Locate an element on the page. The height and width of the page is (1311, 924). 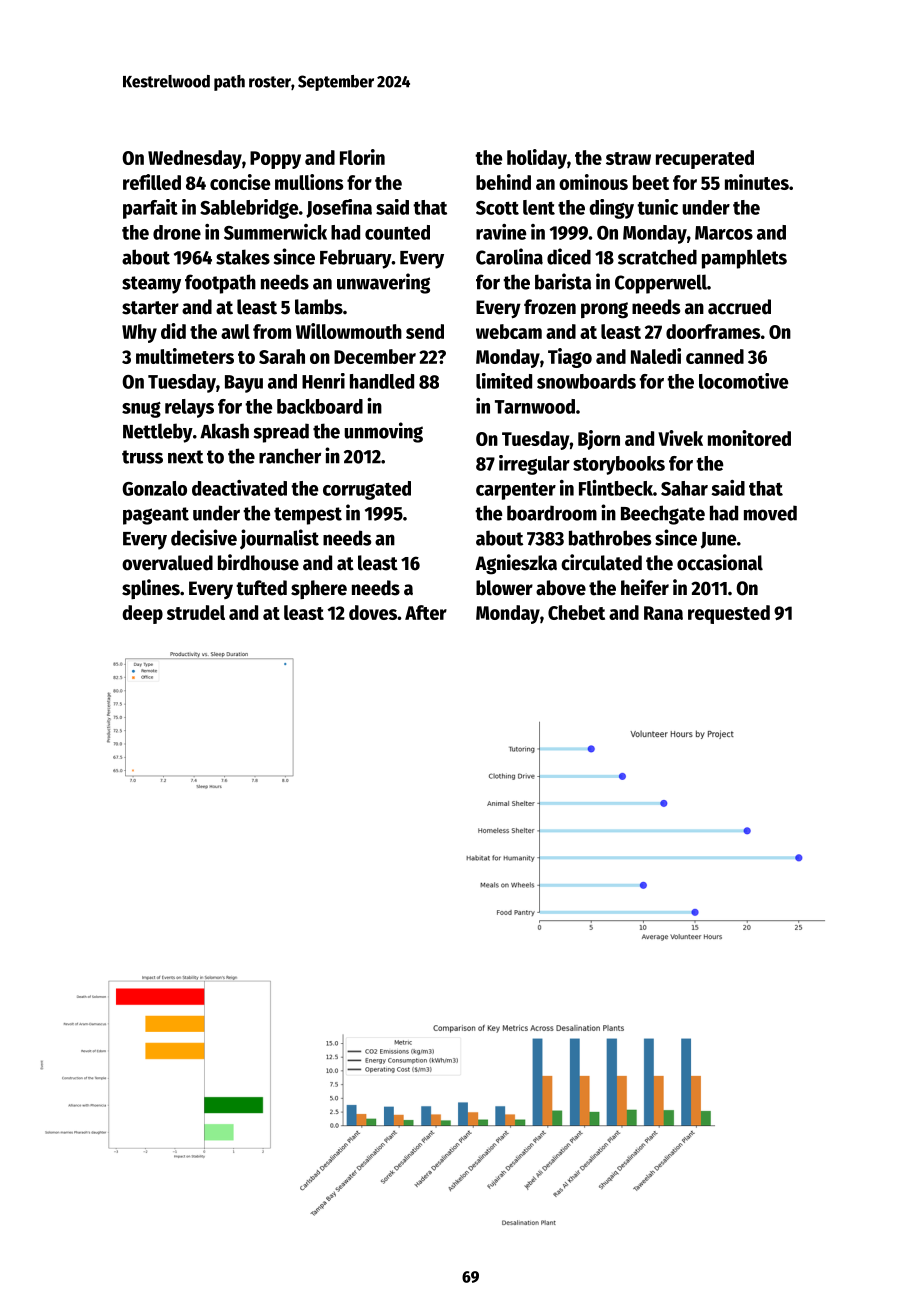
minutes is located at coordinates (757, 182).
